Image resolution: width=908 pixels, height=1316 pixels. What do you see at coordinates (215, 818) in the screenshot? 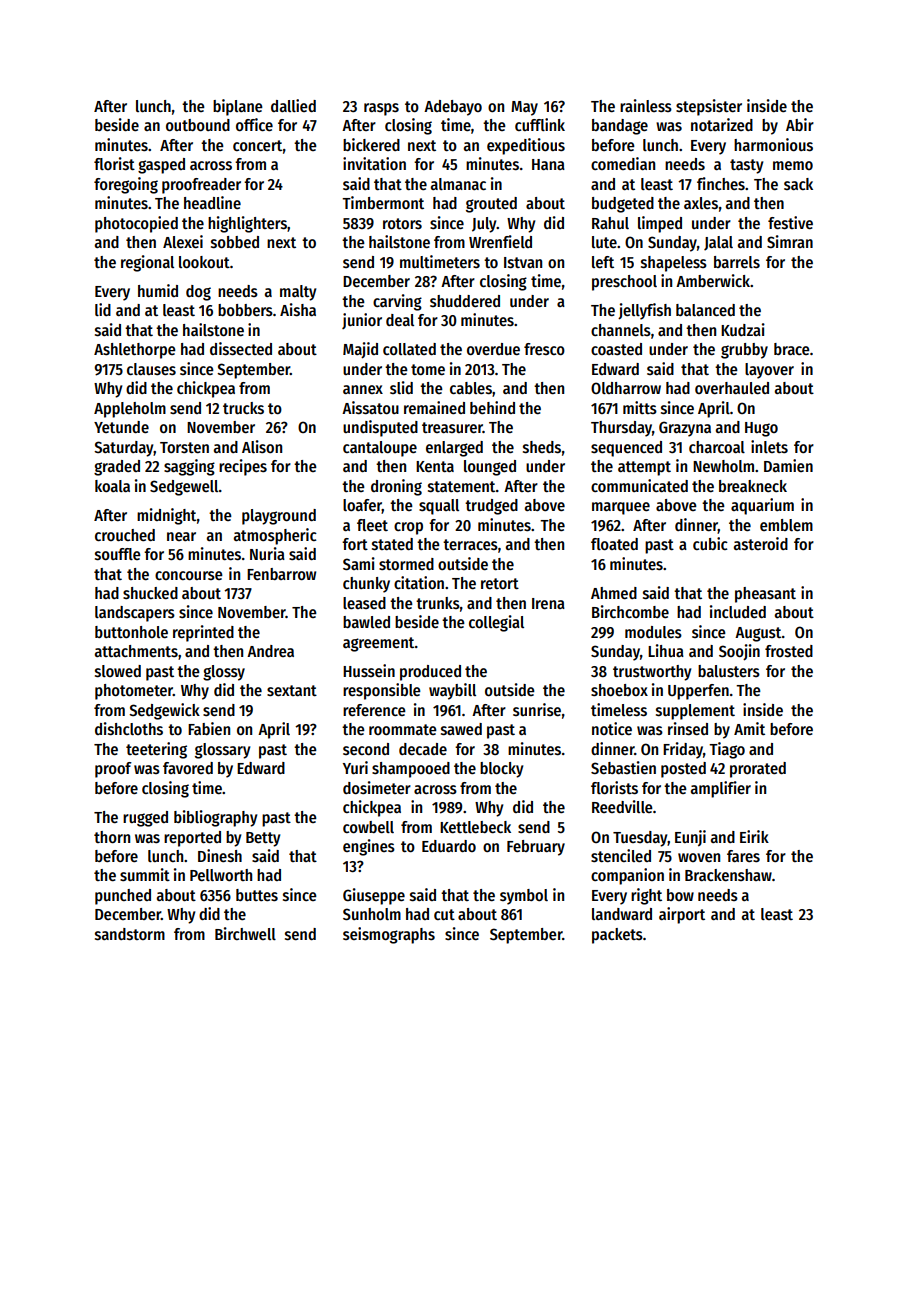
I see `bibliography` at bounding box center [215, 818].
